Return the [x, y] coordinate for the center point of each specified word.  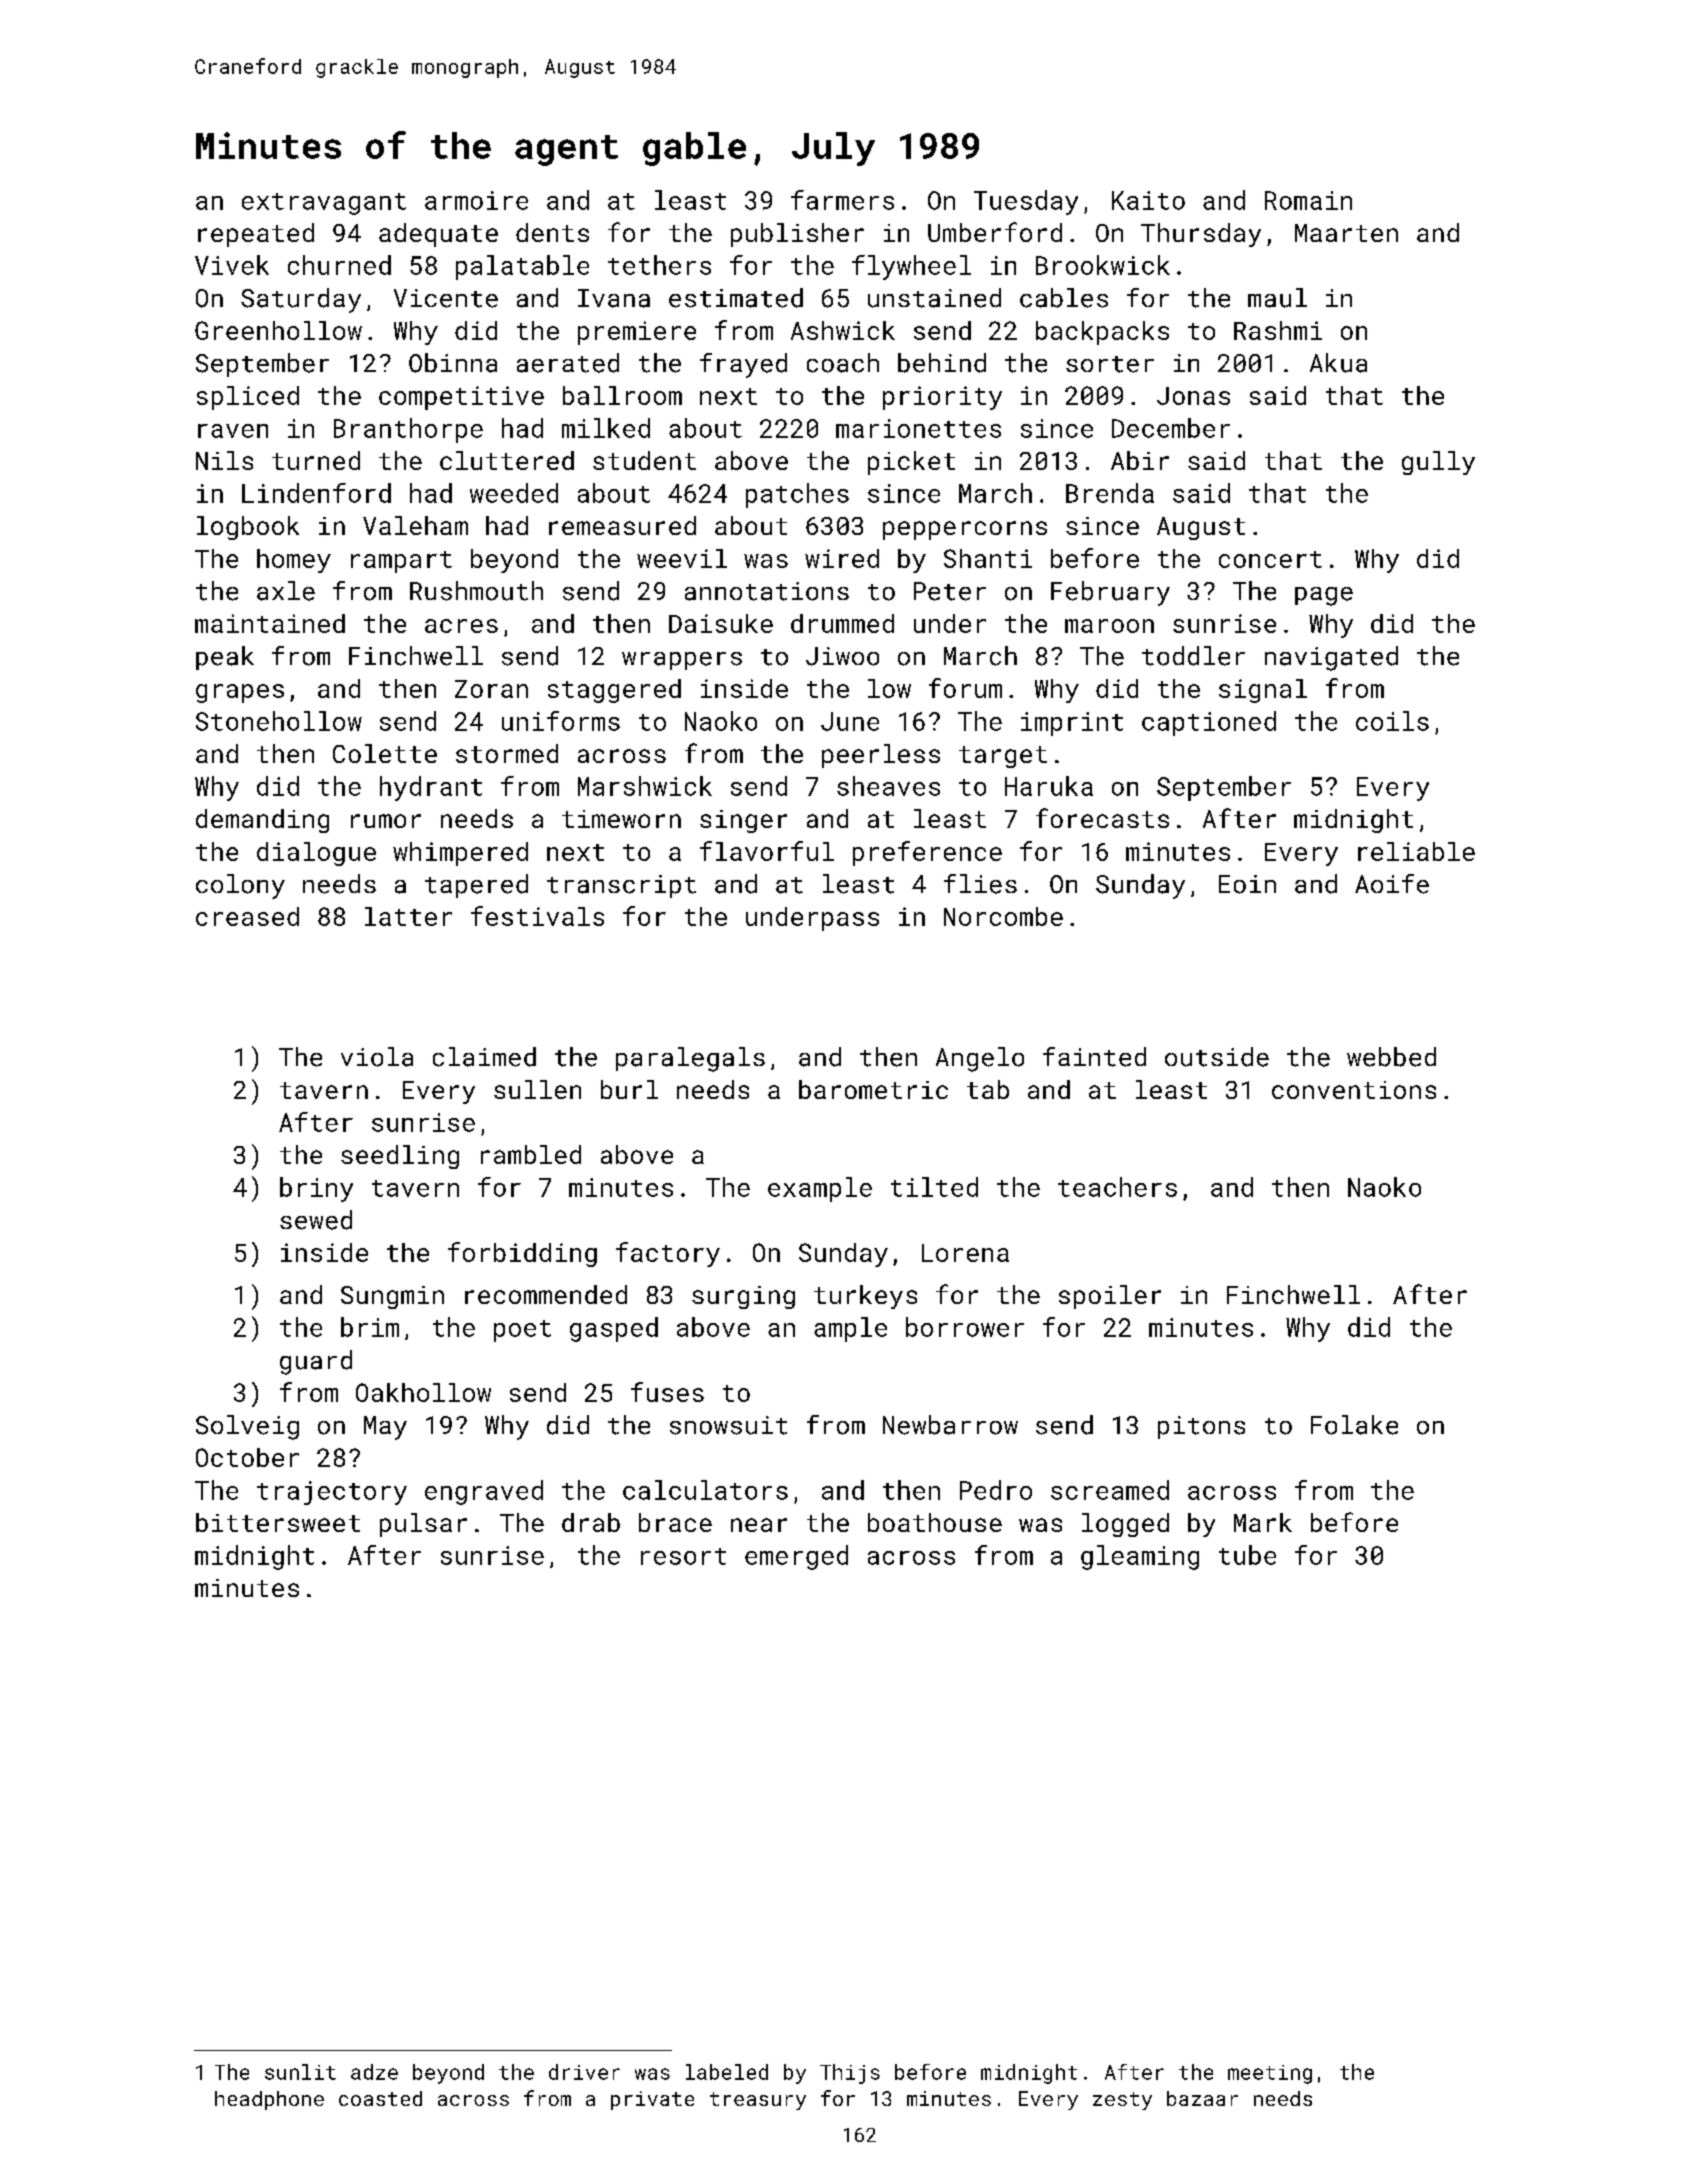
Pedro [996, 1490]
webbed [1391, 1057]
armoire [476, 200]
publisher [797, 235]
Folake [1354, 1425]
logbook [248, 528]
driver [584, 2072]
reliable [1416, 851]
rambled [531, 1154]
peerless [881, 756]
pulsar [423, 1525]
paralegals [690, 1059]
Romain [1308, 200]
